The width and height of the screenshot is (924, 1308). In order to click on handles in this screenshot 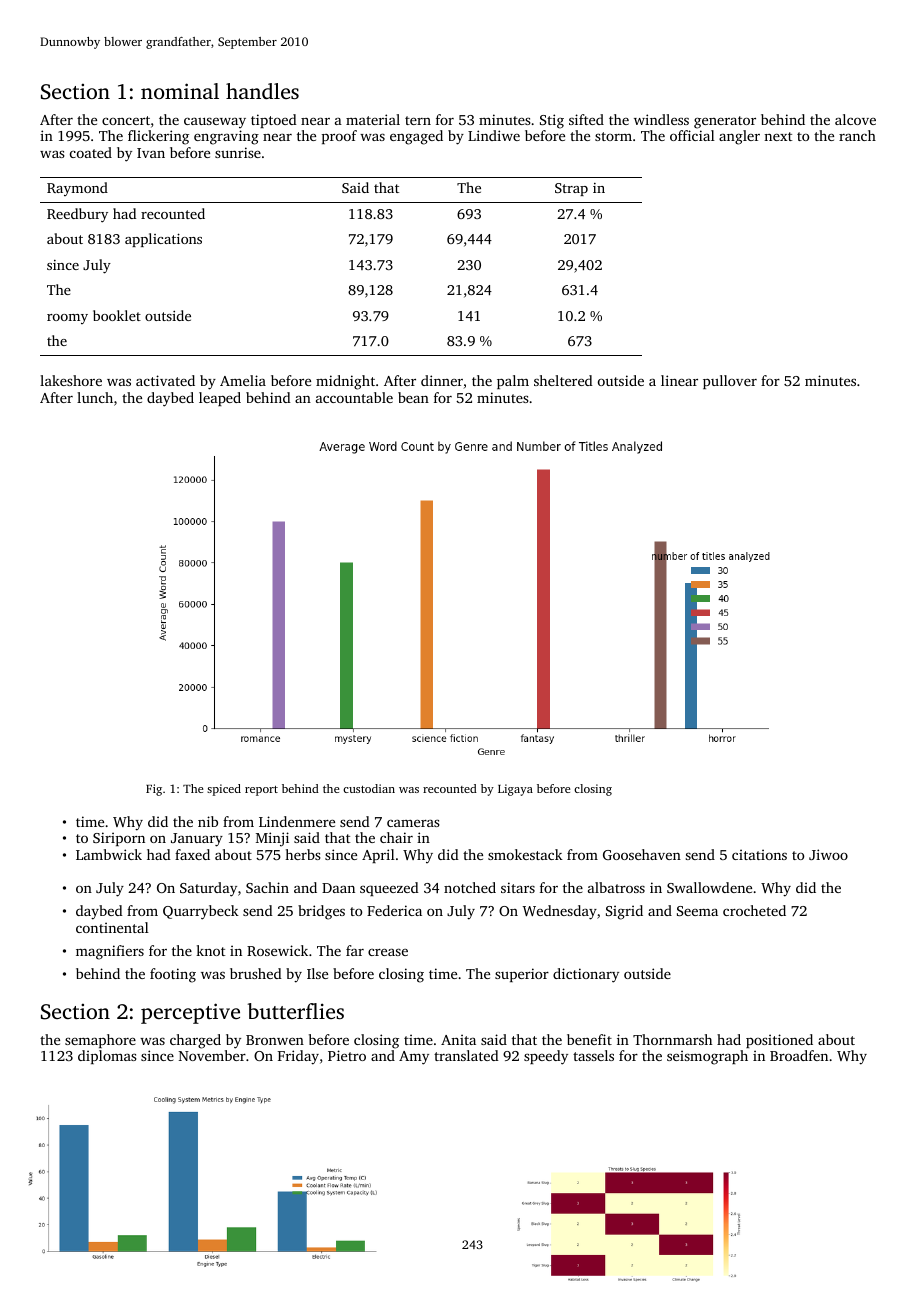, I will do `click(262, 91)`.
